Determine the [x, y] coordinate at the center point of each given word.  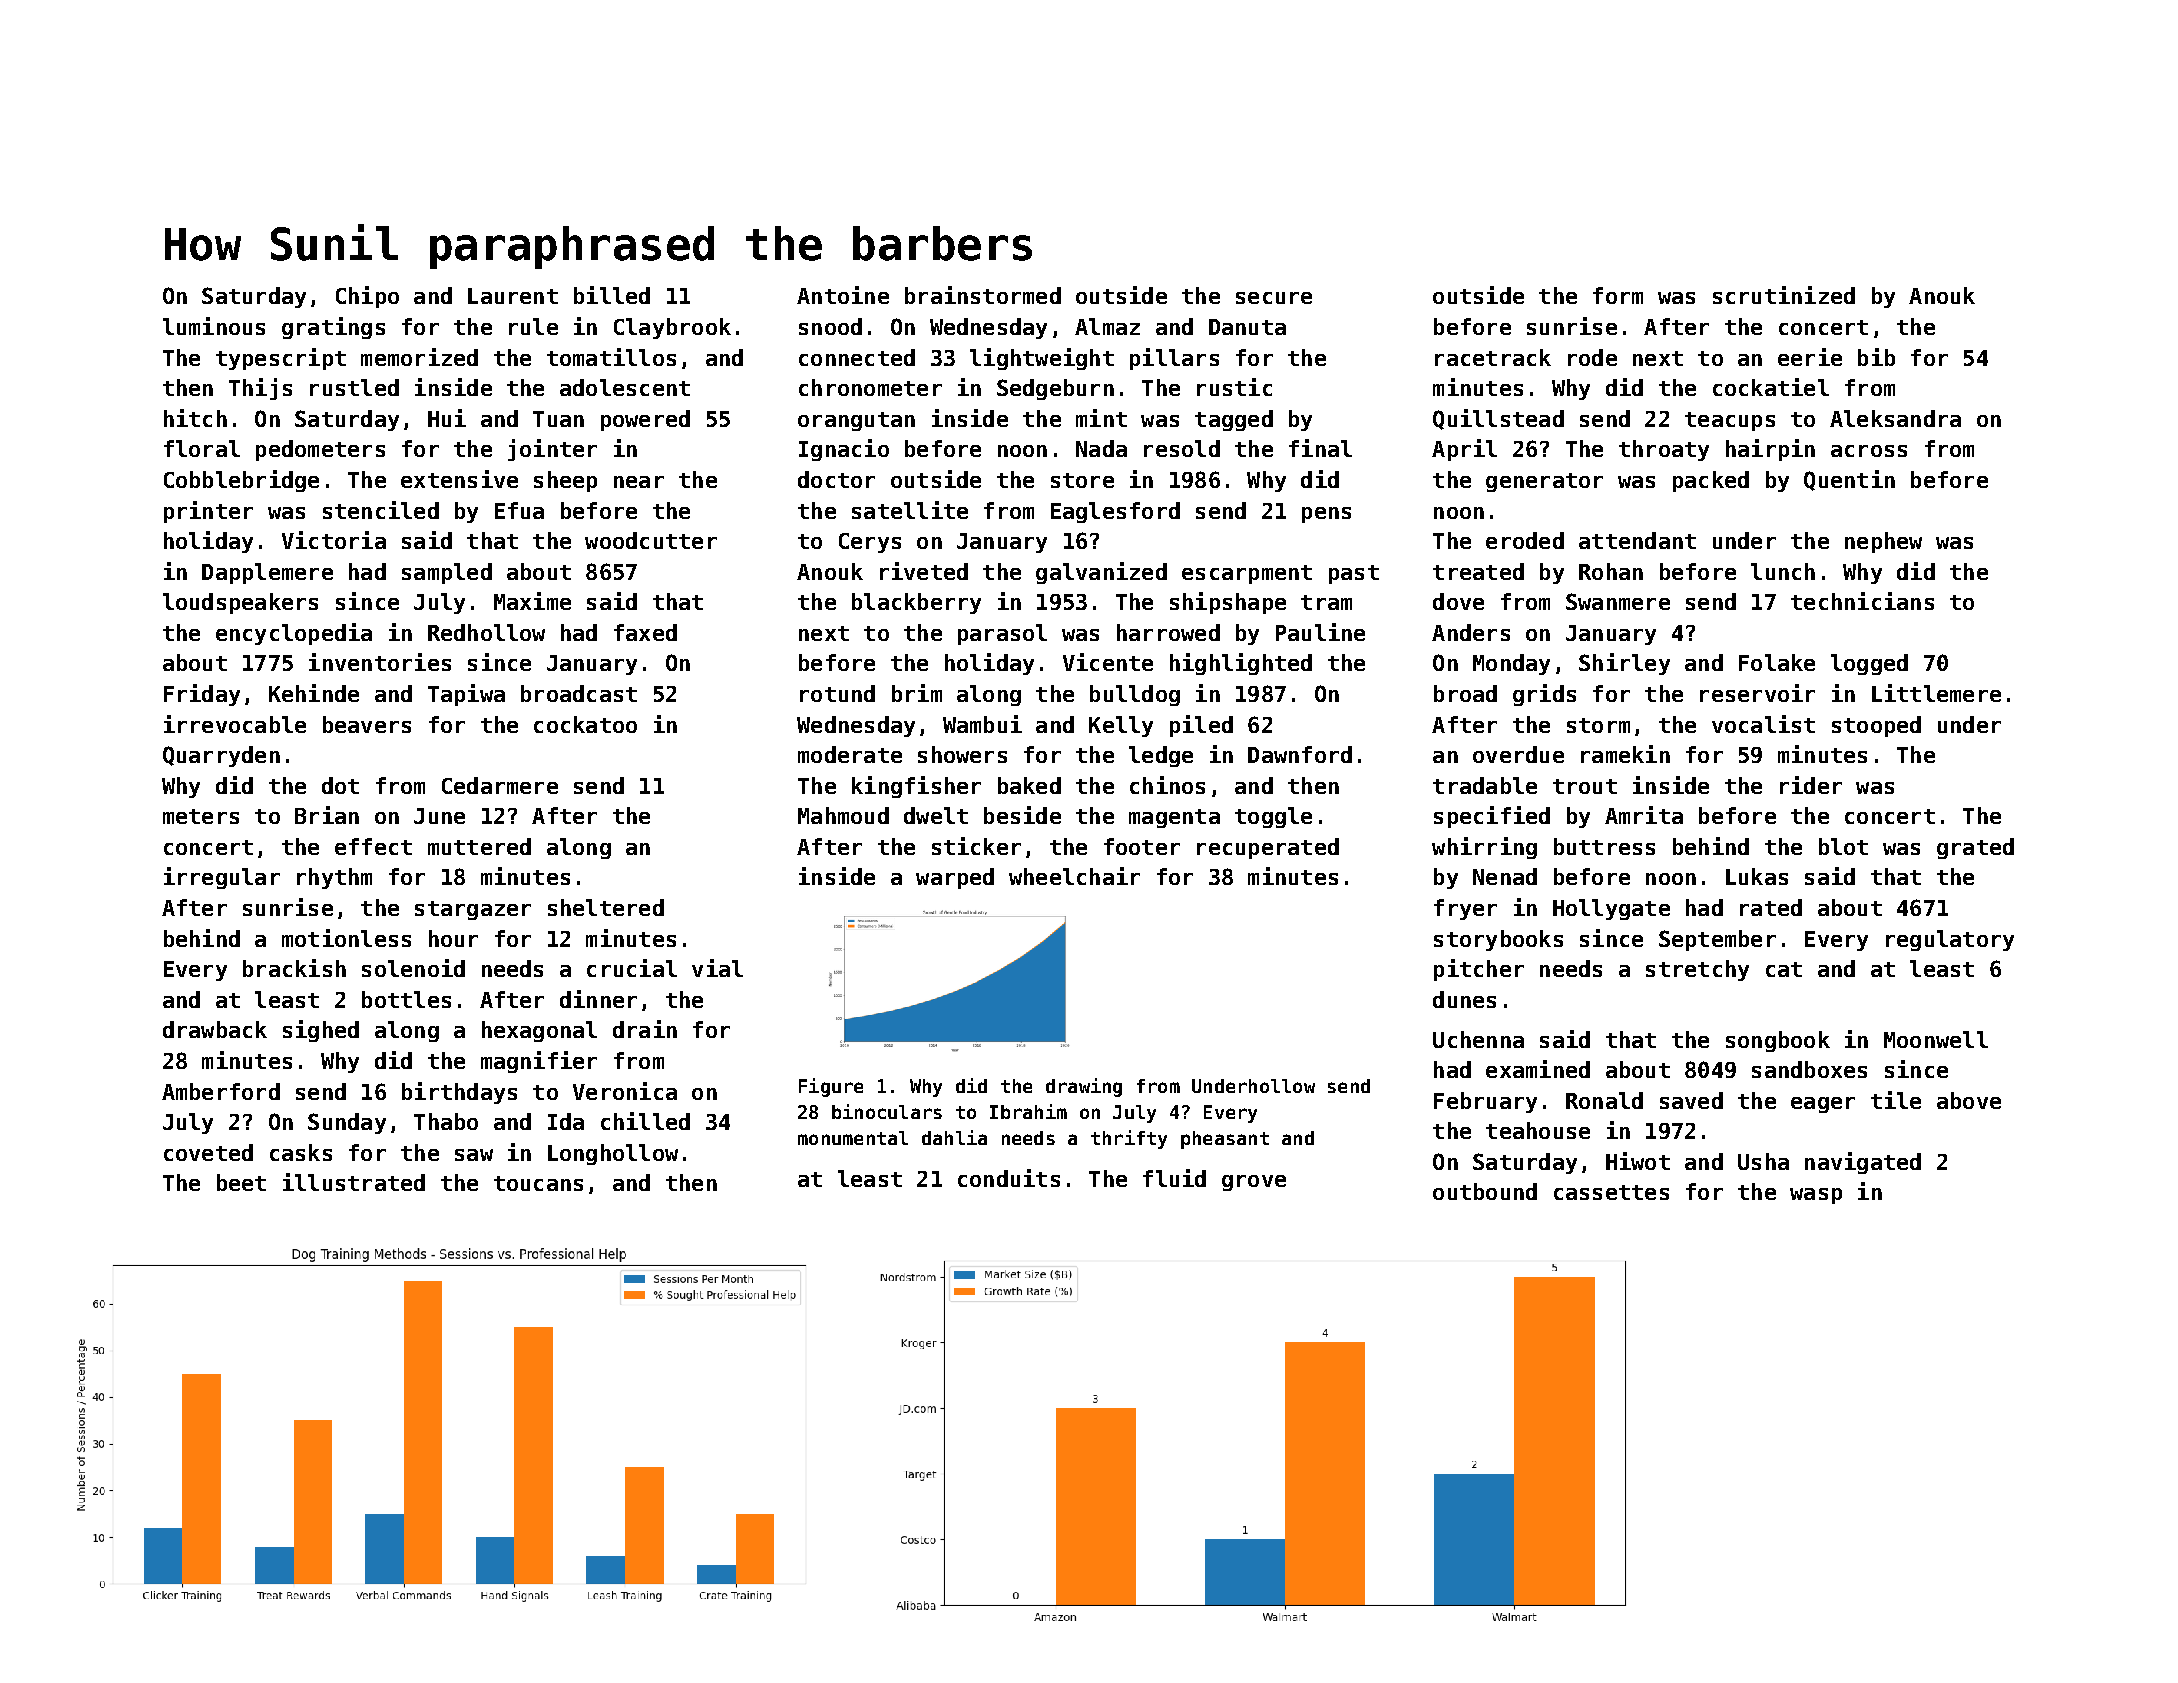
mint [1101, 418]
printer [208, 512]
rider [1811, 785]
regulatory [1950, 940]
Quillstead [1498, 419]
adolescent [625, 387]
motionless [346, 938]
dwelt [936, 815]
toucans [538, 1183]
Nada [1101, 448]
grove [1254, 1183]
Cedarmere [500, 785]
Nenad [1505, 876]
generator [1544, 482]
